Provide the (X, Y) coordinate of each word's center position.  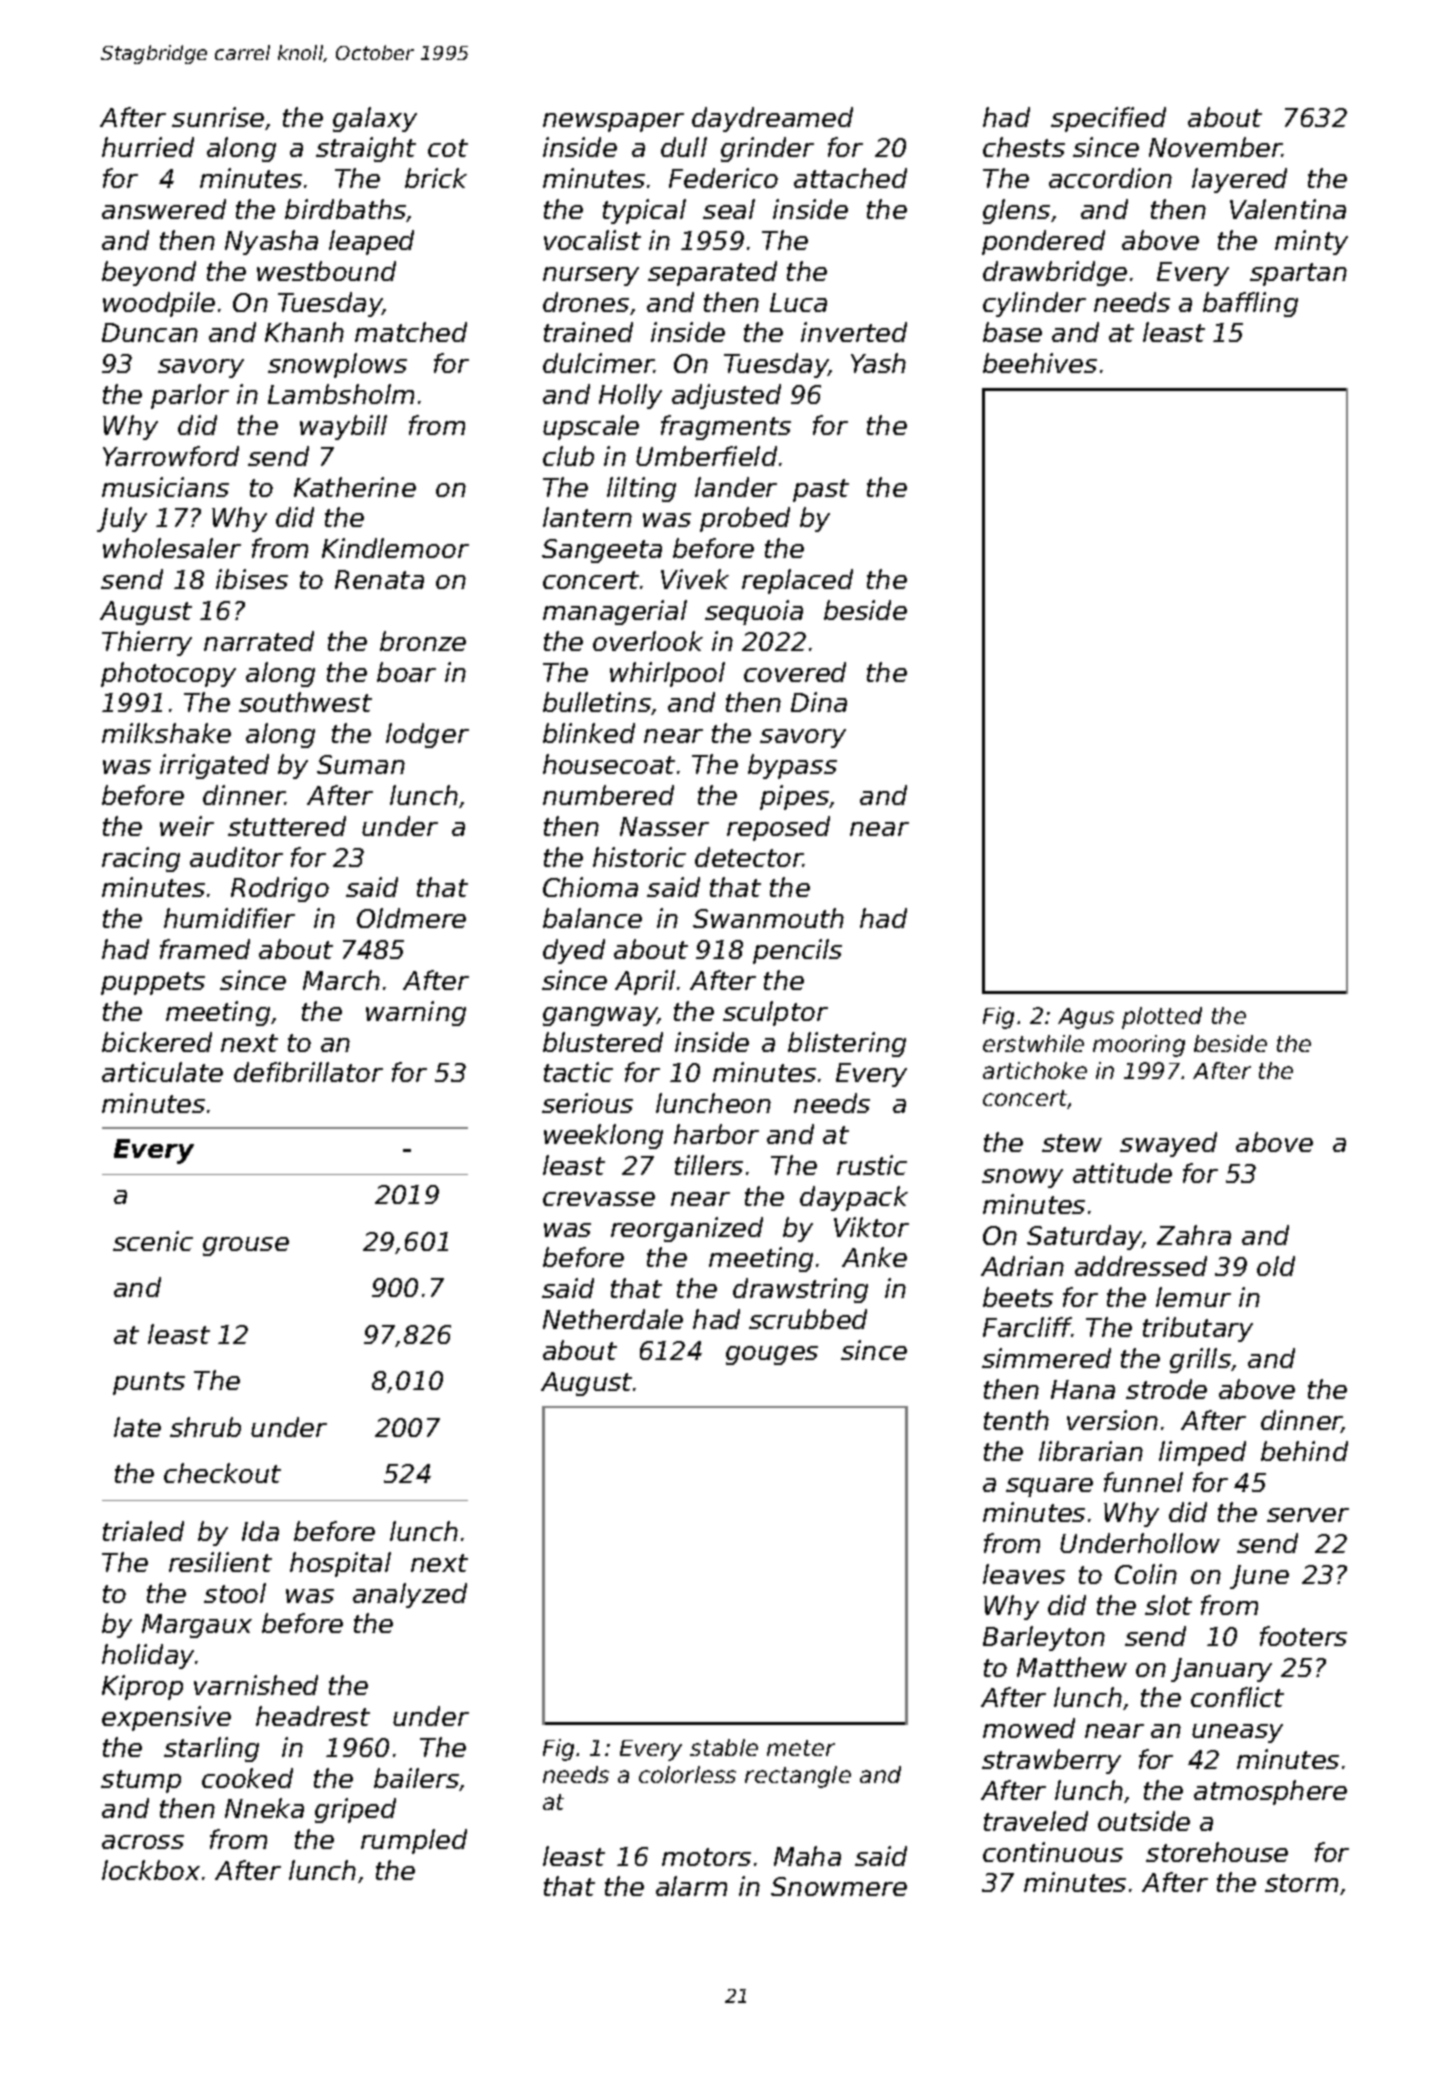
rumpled (414, 1841)
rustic (872, 1165)
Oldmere (411, 918)
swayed (1168, 1144)
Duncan (150, 332)
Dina (819, 702)
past (821, 490)
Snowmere (839, 1886)
